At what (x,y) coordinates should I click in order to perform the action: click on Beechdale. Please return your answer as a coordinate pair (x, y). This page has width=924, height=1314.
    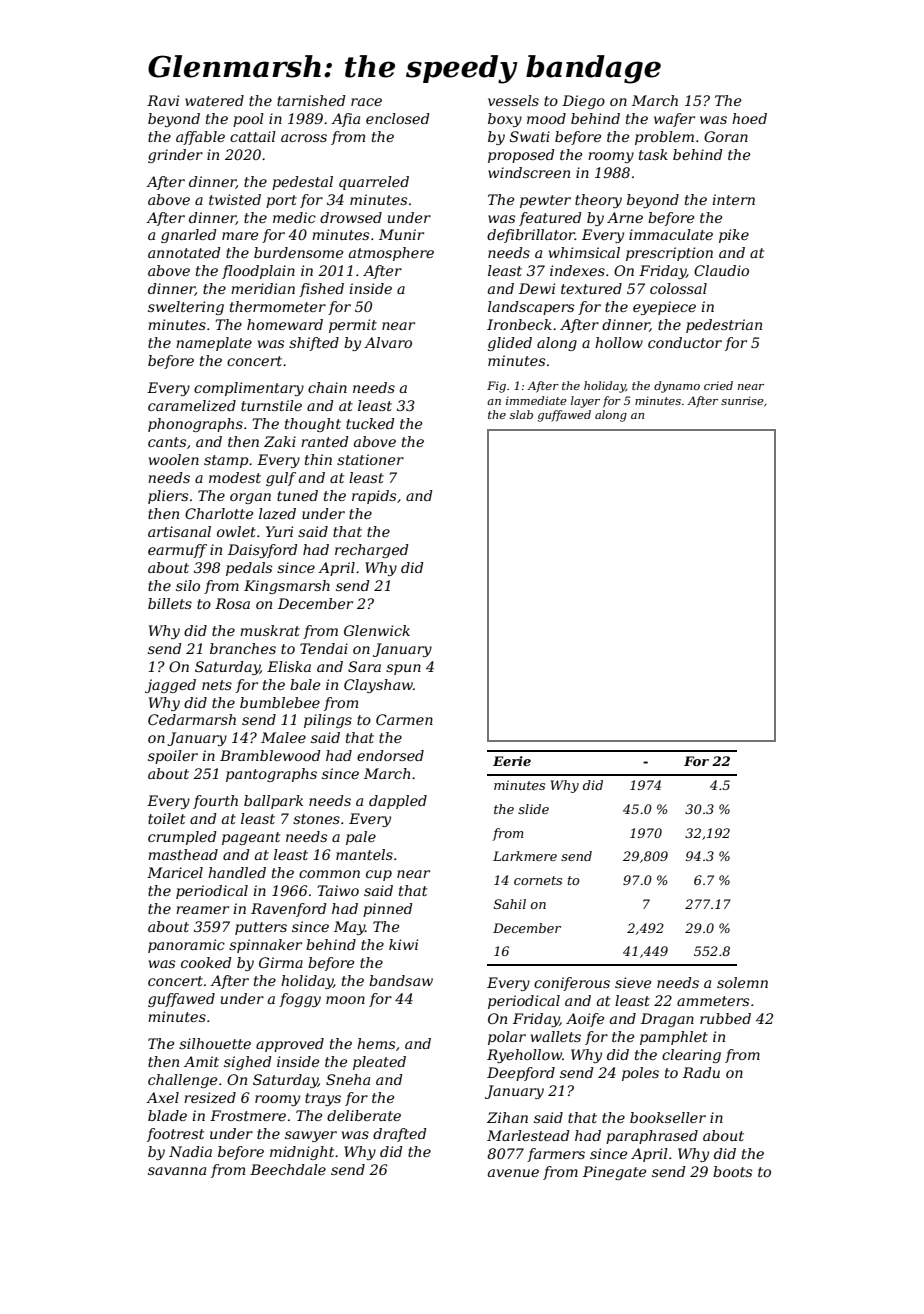
    Looking at the image, I should click on (288, 1169).
